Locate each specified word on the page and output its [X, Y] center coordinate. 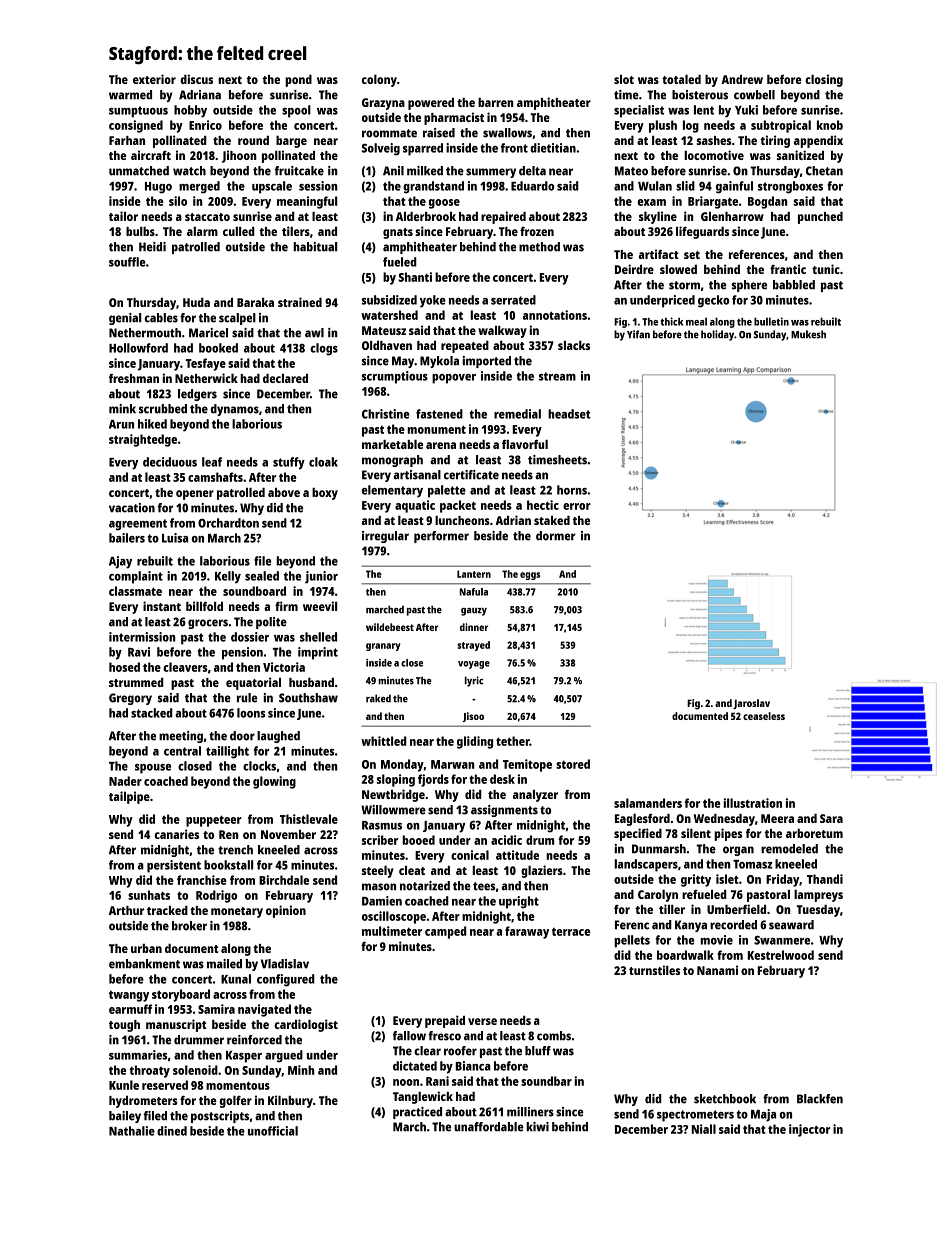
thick [672, 321]
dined [172, 1131]
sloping [396, 780]
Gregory [130, 699]
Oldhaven [387, 345]
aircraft [151, 155]
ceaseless [764, 716]
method [539, 247]
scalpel [237, 319]
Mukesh [808, 334]
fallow [409, 1036]
